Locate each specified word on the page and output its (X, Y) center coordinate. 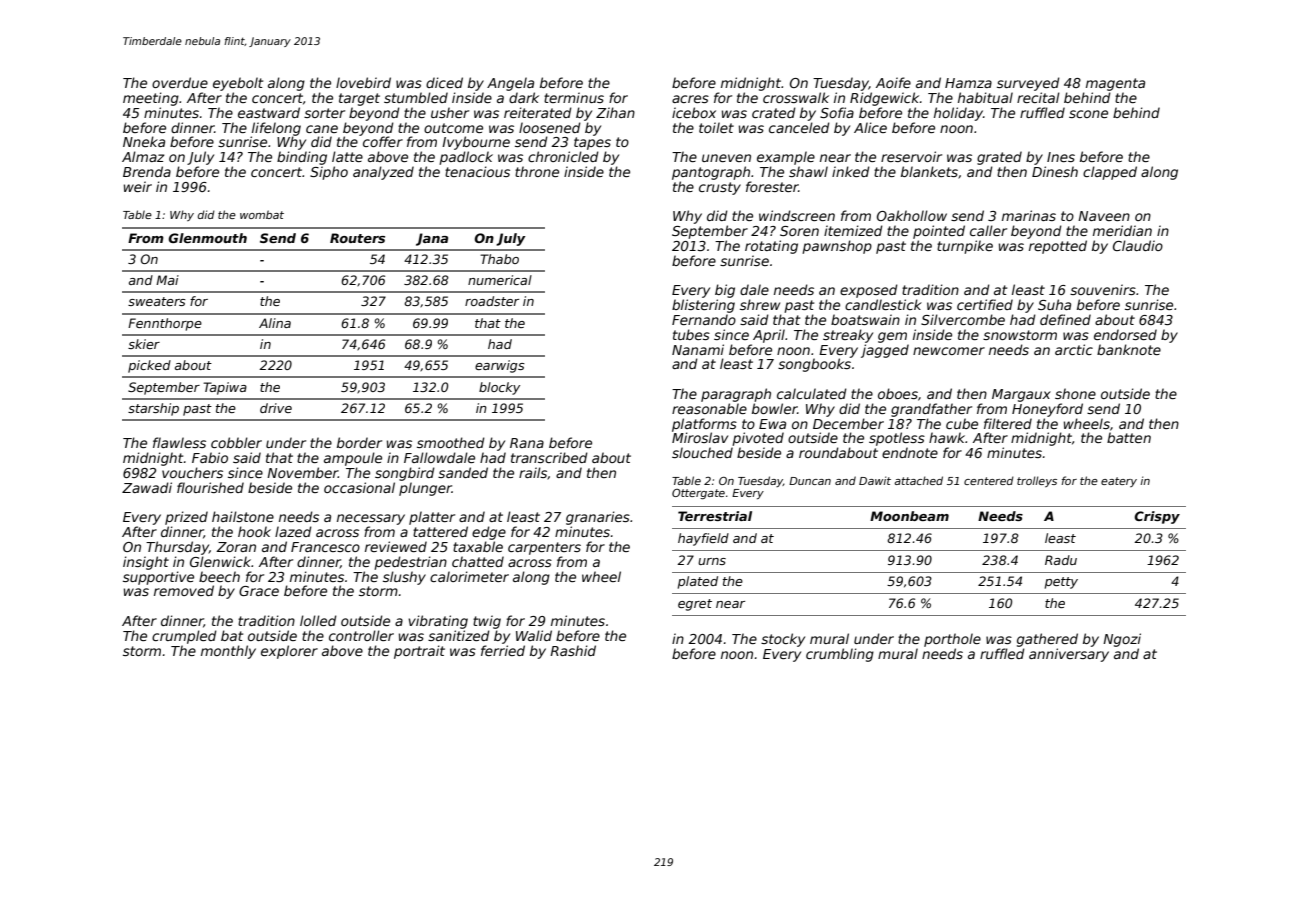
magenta (1115, 84)
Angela (510, 84)
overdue (180, 82)
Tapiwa (225, 388)
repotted (1058, 247)
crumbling (840, 655)
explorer (289, 652)
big (725, 291)
